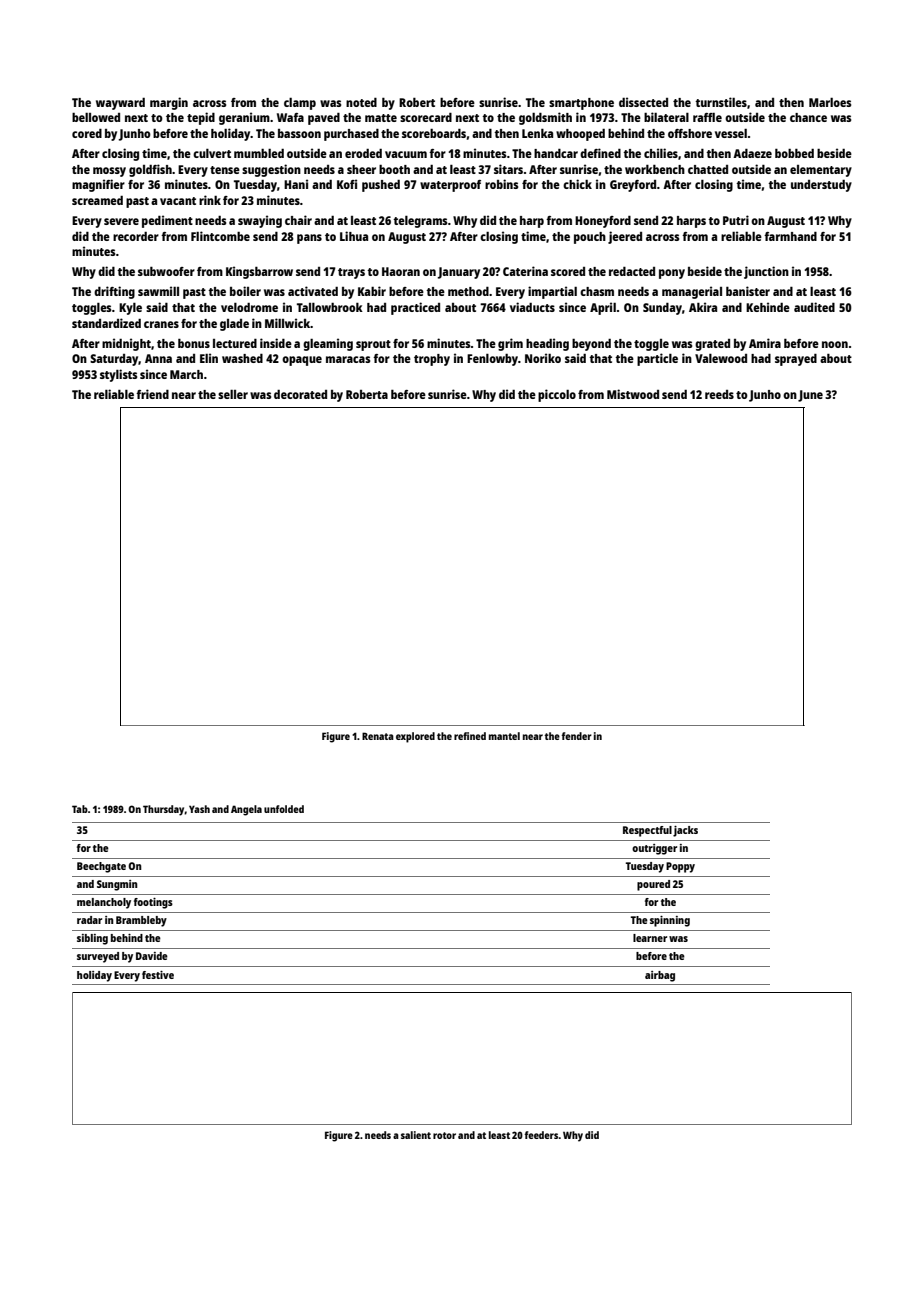 This page has width=924, height=1308. What do you see at coordinates (541, 1135) in the page?
I see `feeders` at bounding box center [541, 1135].
